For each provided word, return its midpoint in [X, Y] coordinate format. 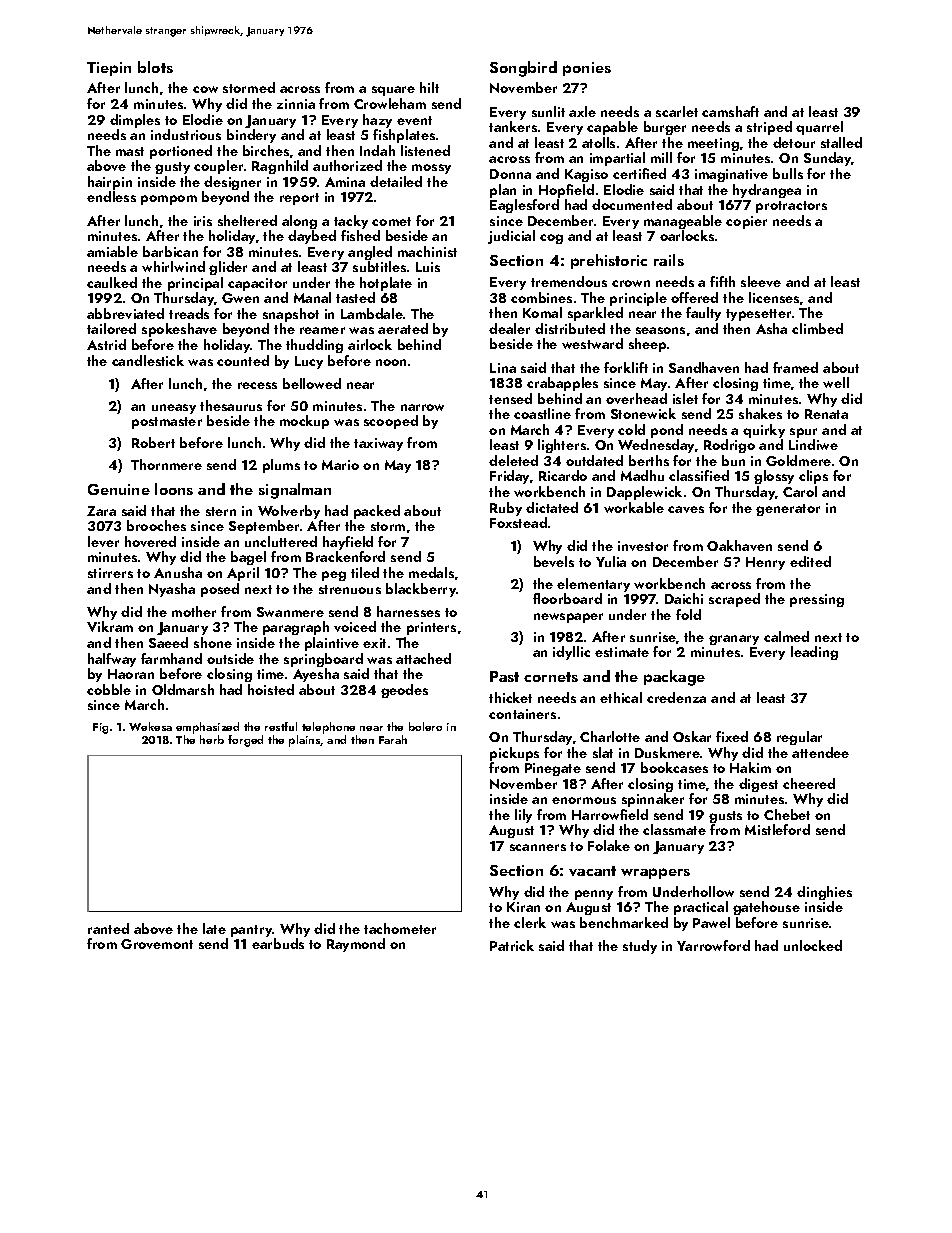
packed [377, 512]
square [393, 91]
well [836, 382]
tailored [111, 328]
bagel [248, 558]
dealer [509, 328]
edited [810, 561]
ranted [108, 928]
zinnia [296, 104]
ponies [587, 69]
